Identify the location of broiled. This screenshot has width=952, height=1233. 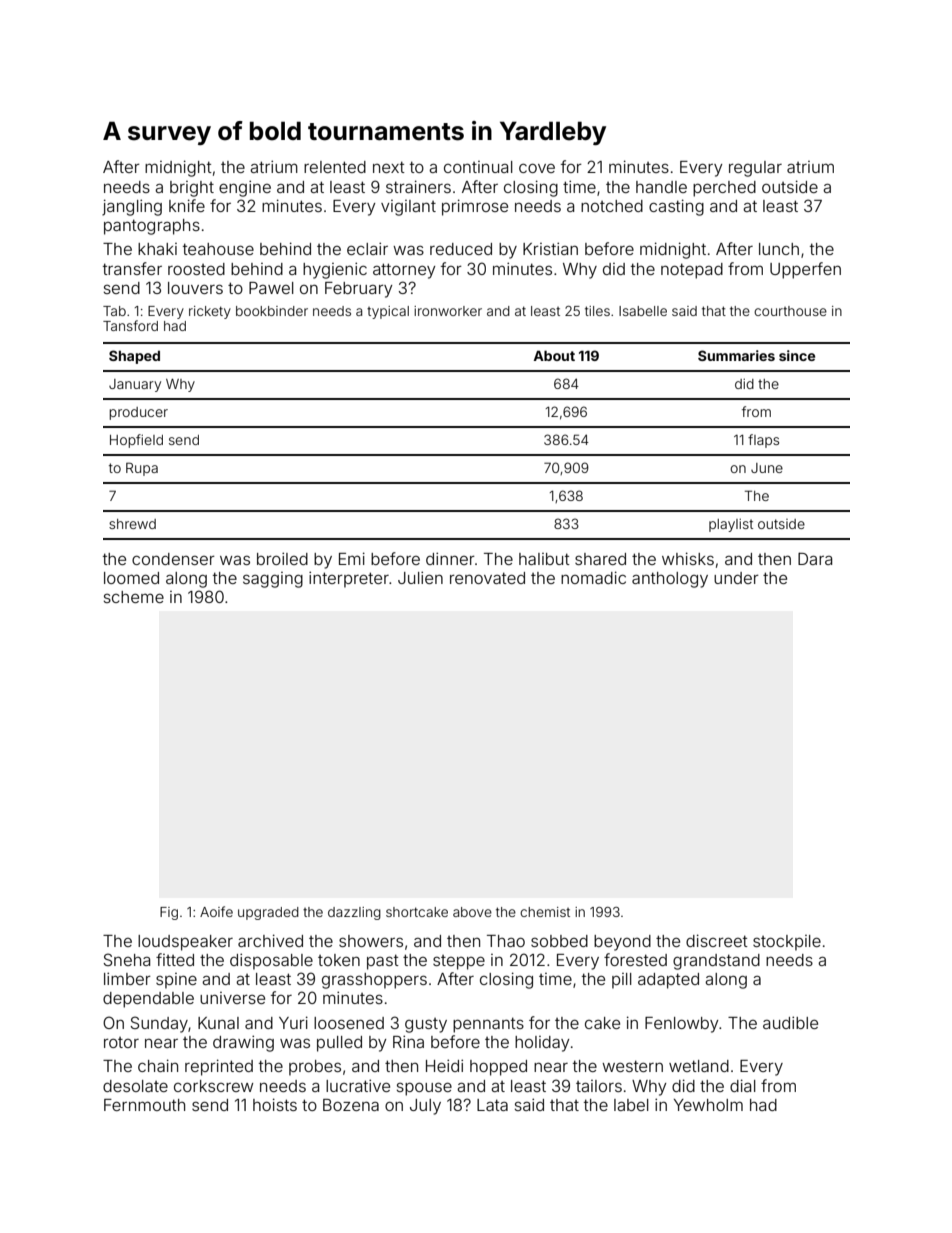
(282, 558).
